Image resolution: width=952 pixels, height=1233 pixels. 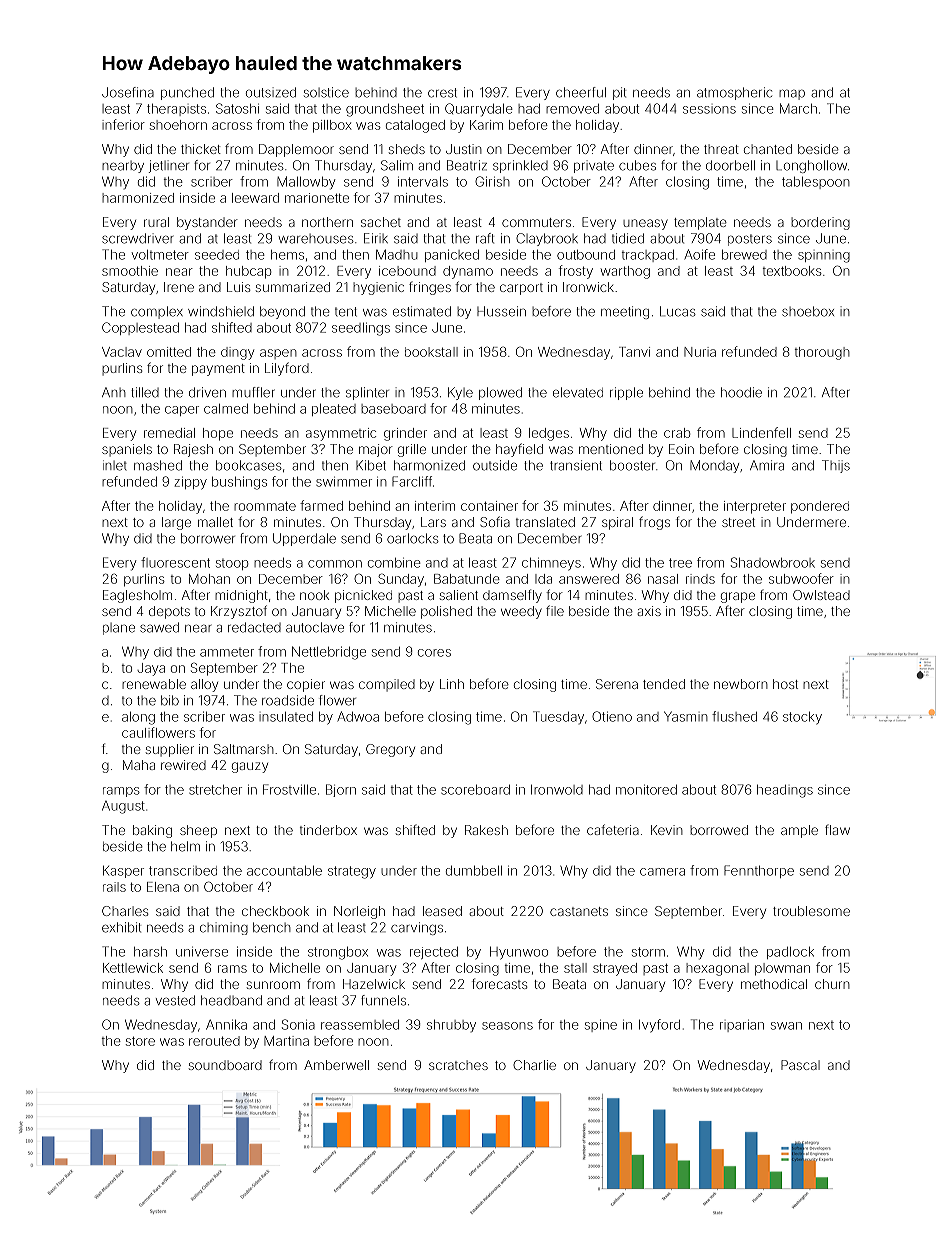 I want to click on map, so click(x=792, y=94).
